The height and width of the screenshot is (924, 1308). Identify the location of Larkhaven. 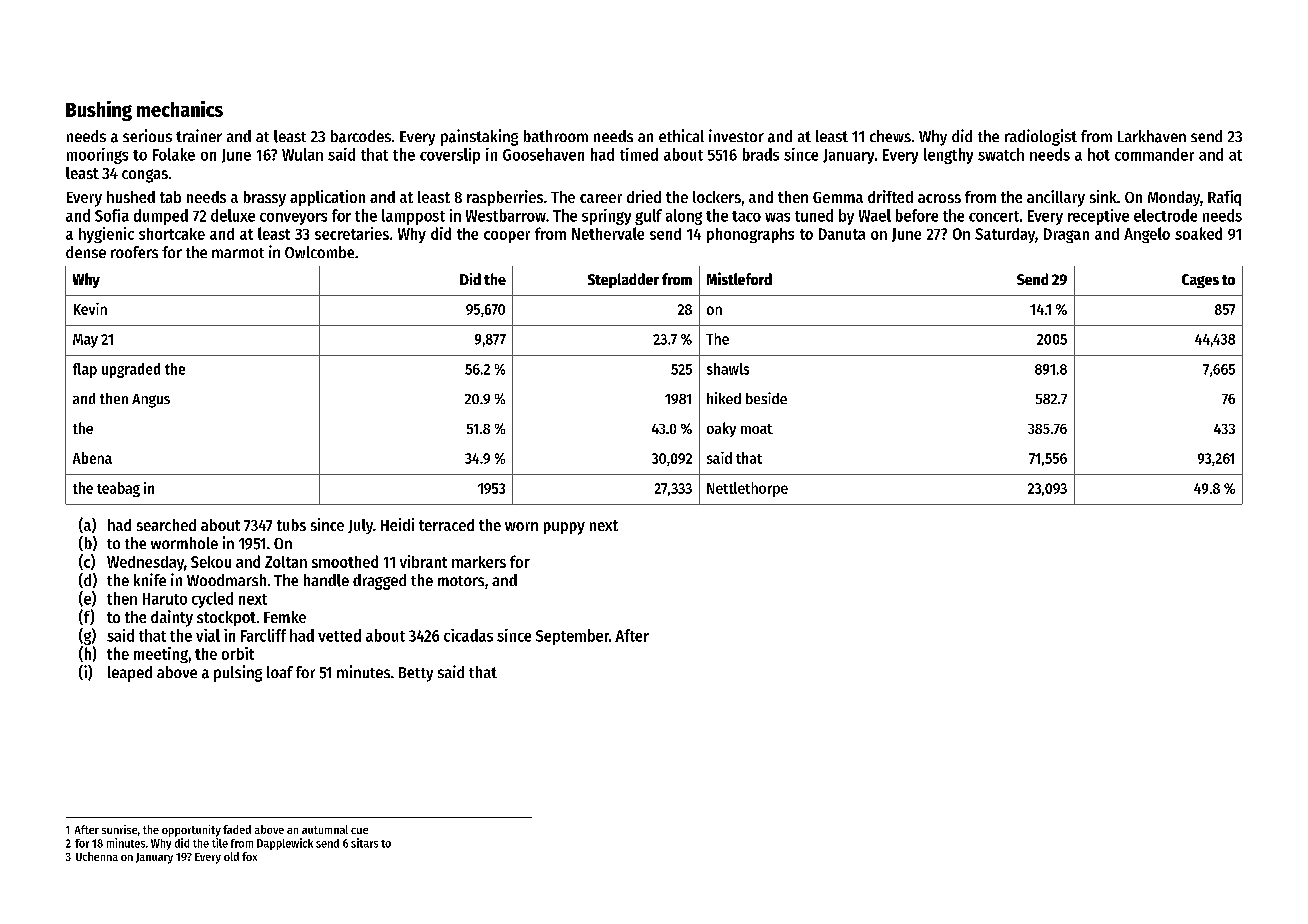
(1152, 136).
